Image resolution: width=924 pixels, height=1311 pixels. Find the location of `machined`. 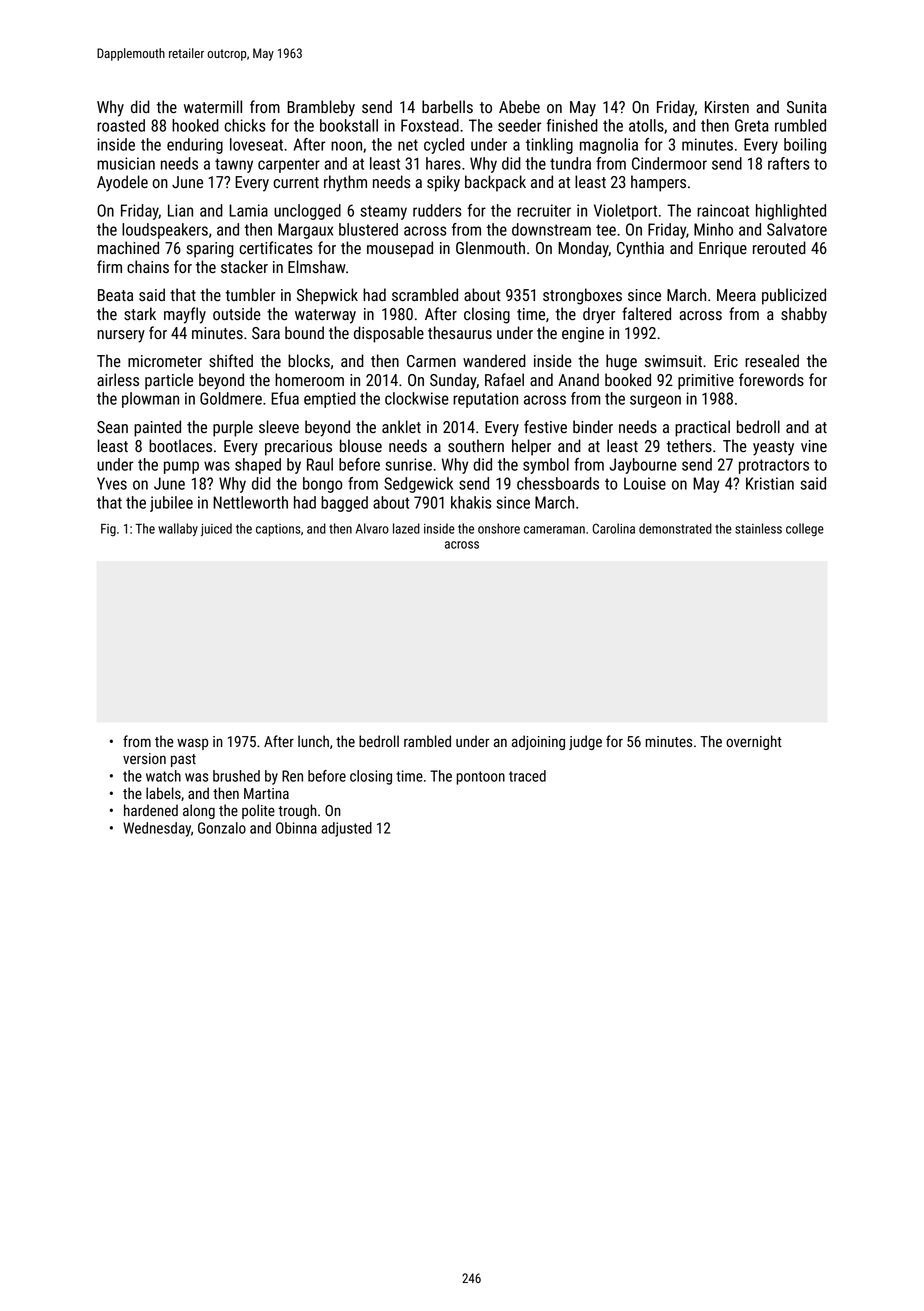

machined is located at coordinates (128, 248).
